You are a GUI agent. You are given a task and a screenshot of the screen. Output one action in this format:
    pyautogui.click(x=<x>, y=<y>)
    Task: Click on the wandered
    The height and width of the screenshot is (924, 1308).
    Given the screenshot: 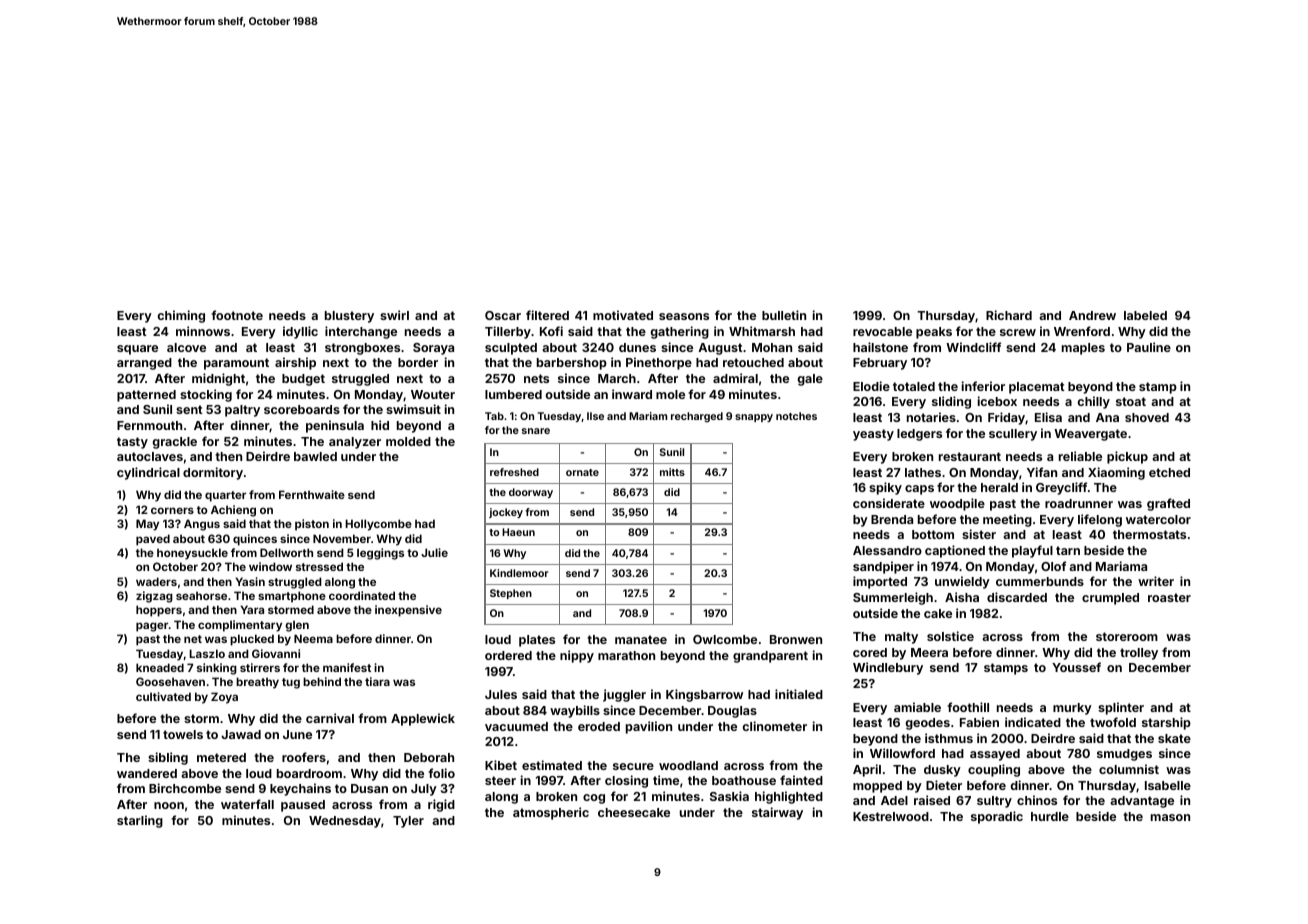 What is the action you would take?
    pyautogui.click(x=147, y=773)
